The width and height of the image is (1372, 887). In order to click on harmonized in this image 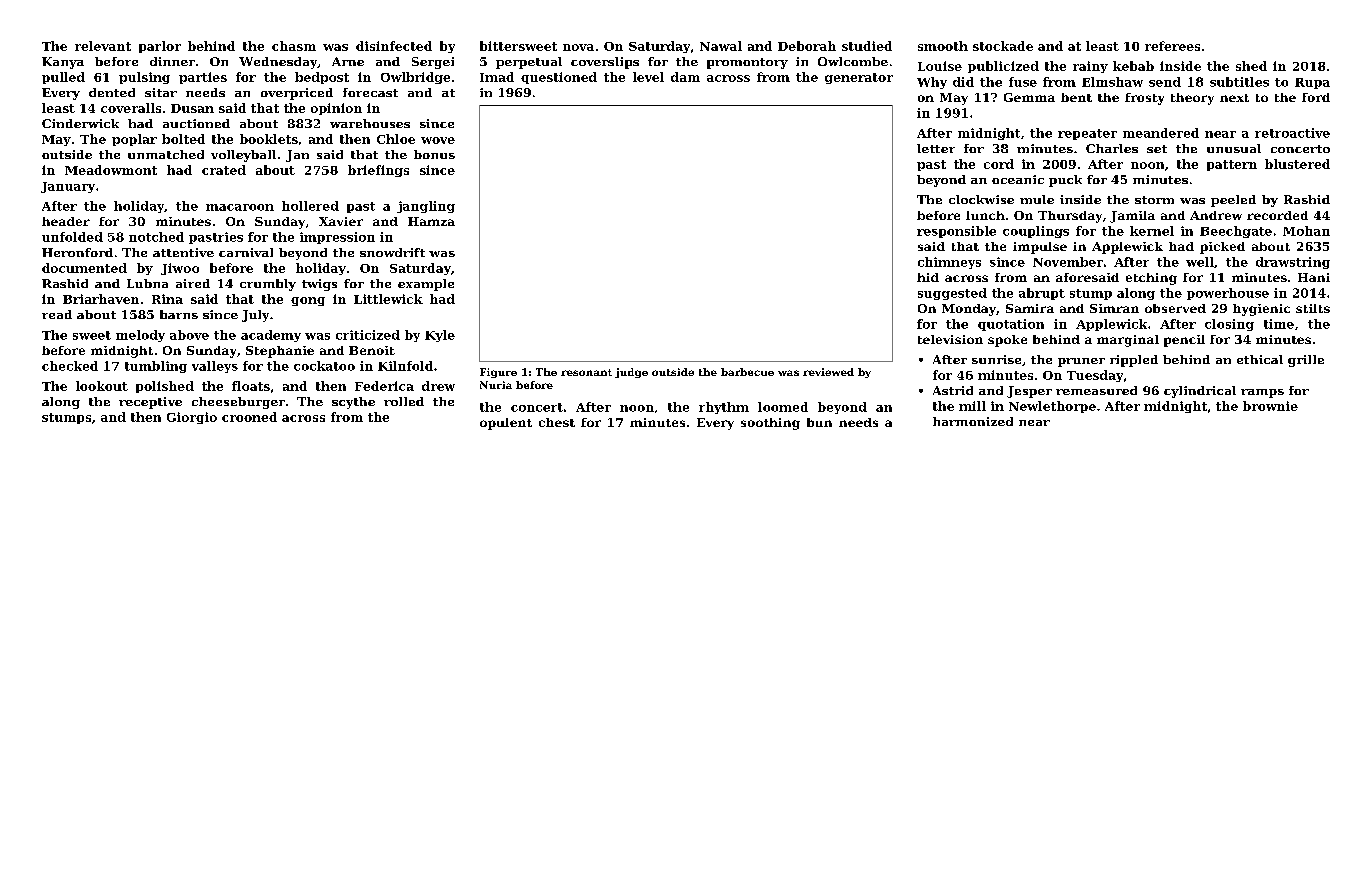, I will do `click(973, 421)`.
